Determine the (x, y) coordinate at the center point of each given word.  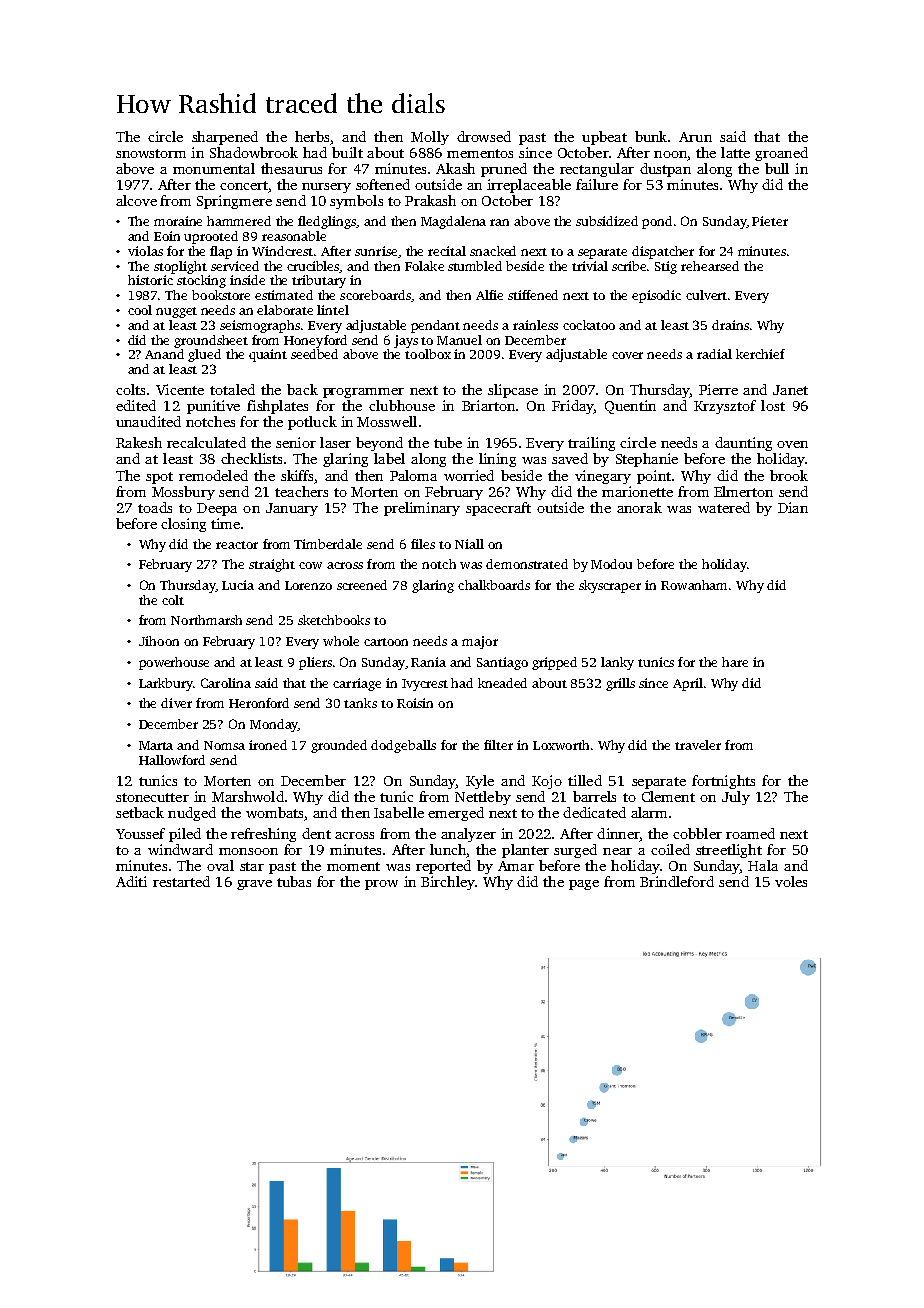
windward (180, 849)
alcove (136, 200)
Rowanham (694, 585)
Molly (430, 138)
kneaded (502, 683)
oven (792, 444)
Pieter (770, 221)
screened (362, 585)
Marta (156, 745)
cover (627, 355)
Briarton (488, 405)
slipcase (513, 391)
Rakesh (139, 442)
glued (204, 355)
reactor (237, 545)
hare (735, 662)
